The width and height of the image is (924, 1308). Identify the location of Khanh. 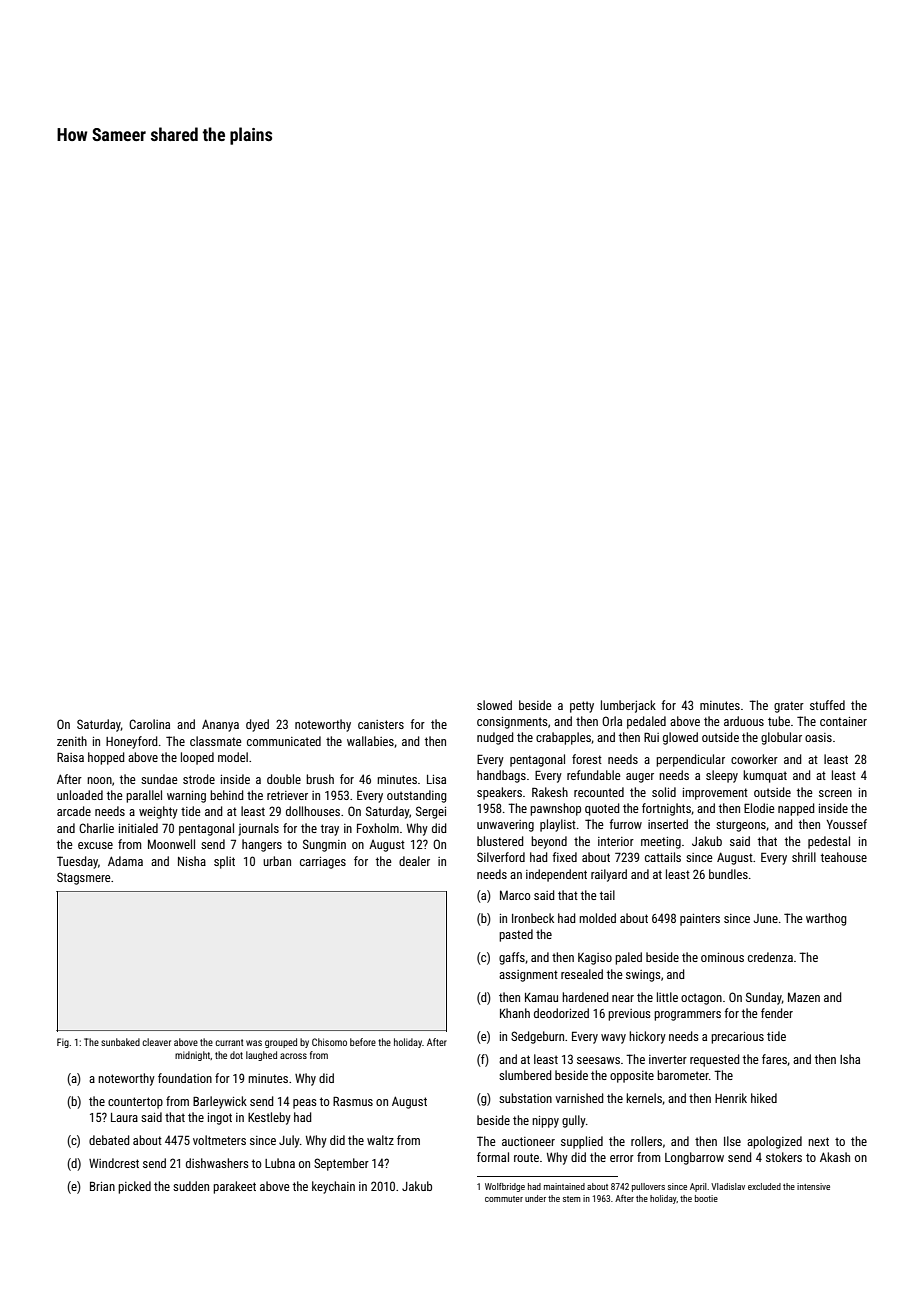
(515, 1013).
